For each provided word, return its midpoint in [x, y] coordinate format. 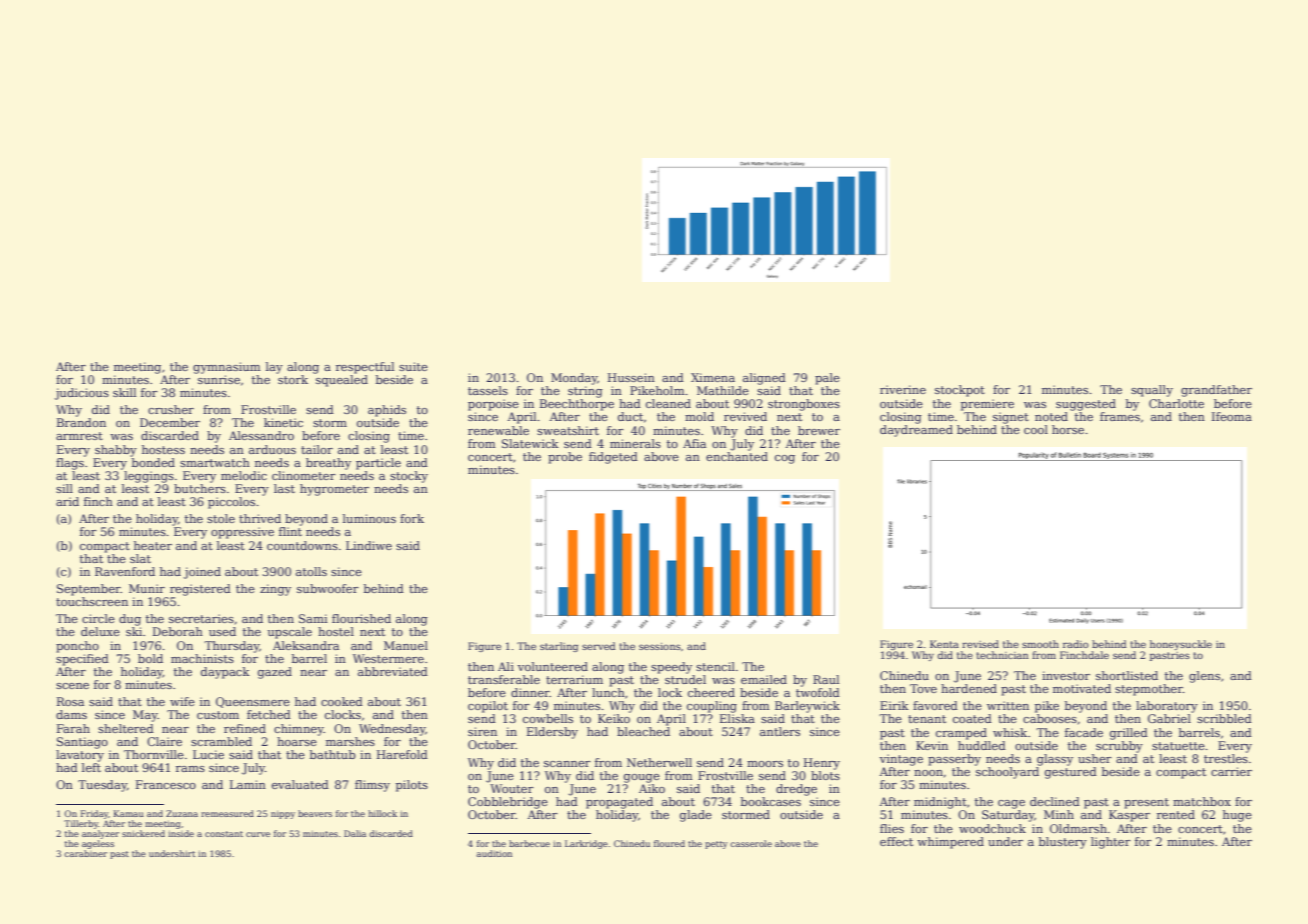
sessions [660, 646]
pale [827, 379]
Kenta [944, 644]
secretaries [201, 618]
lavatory [80, 756]
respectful [365, 368]
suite [413, 366]
